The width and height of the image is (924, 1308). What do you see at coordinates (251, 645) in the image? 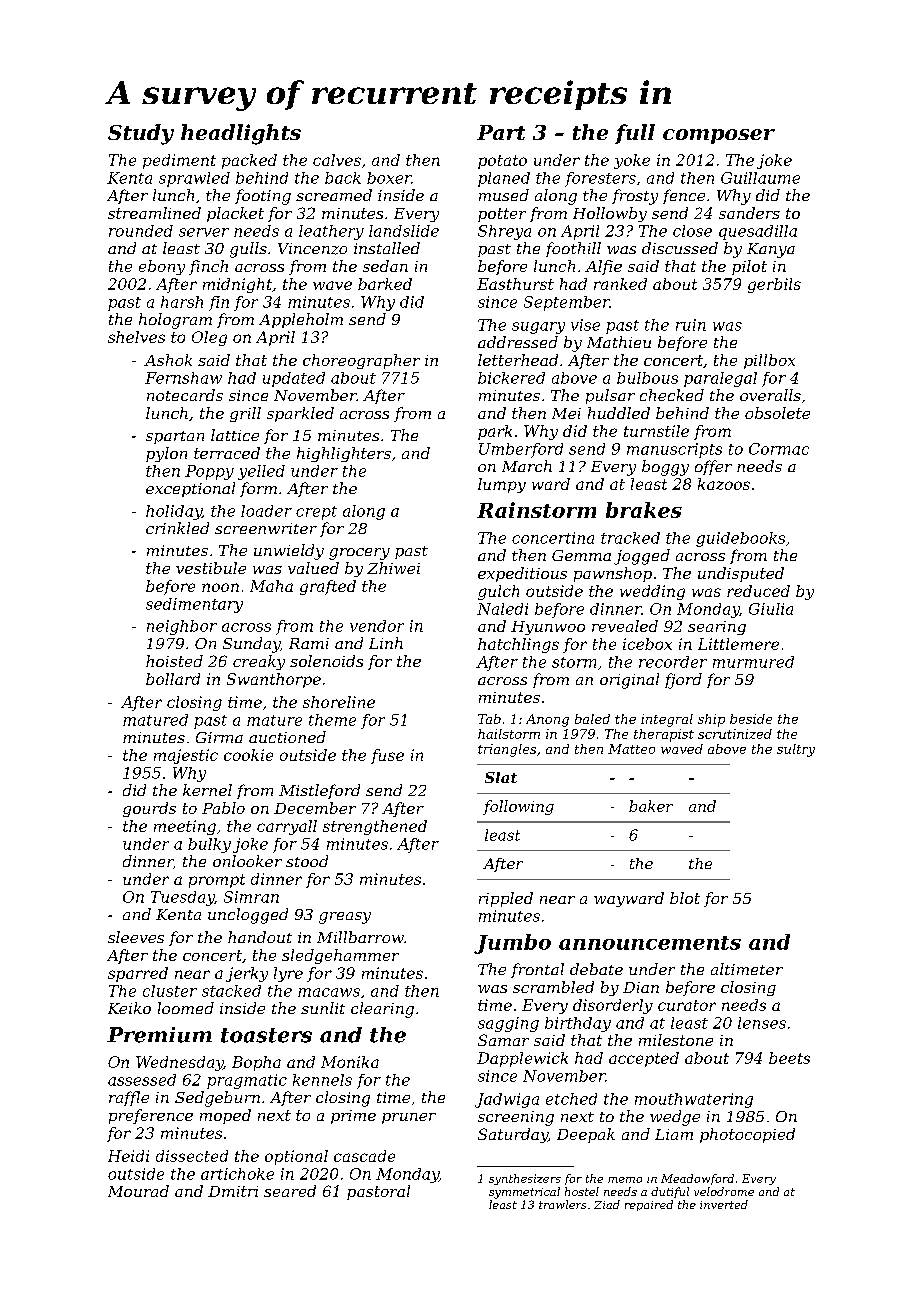
I see `Sunday` at bounding box center [251, 645].
